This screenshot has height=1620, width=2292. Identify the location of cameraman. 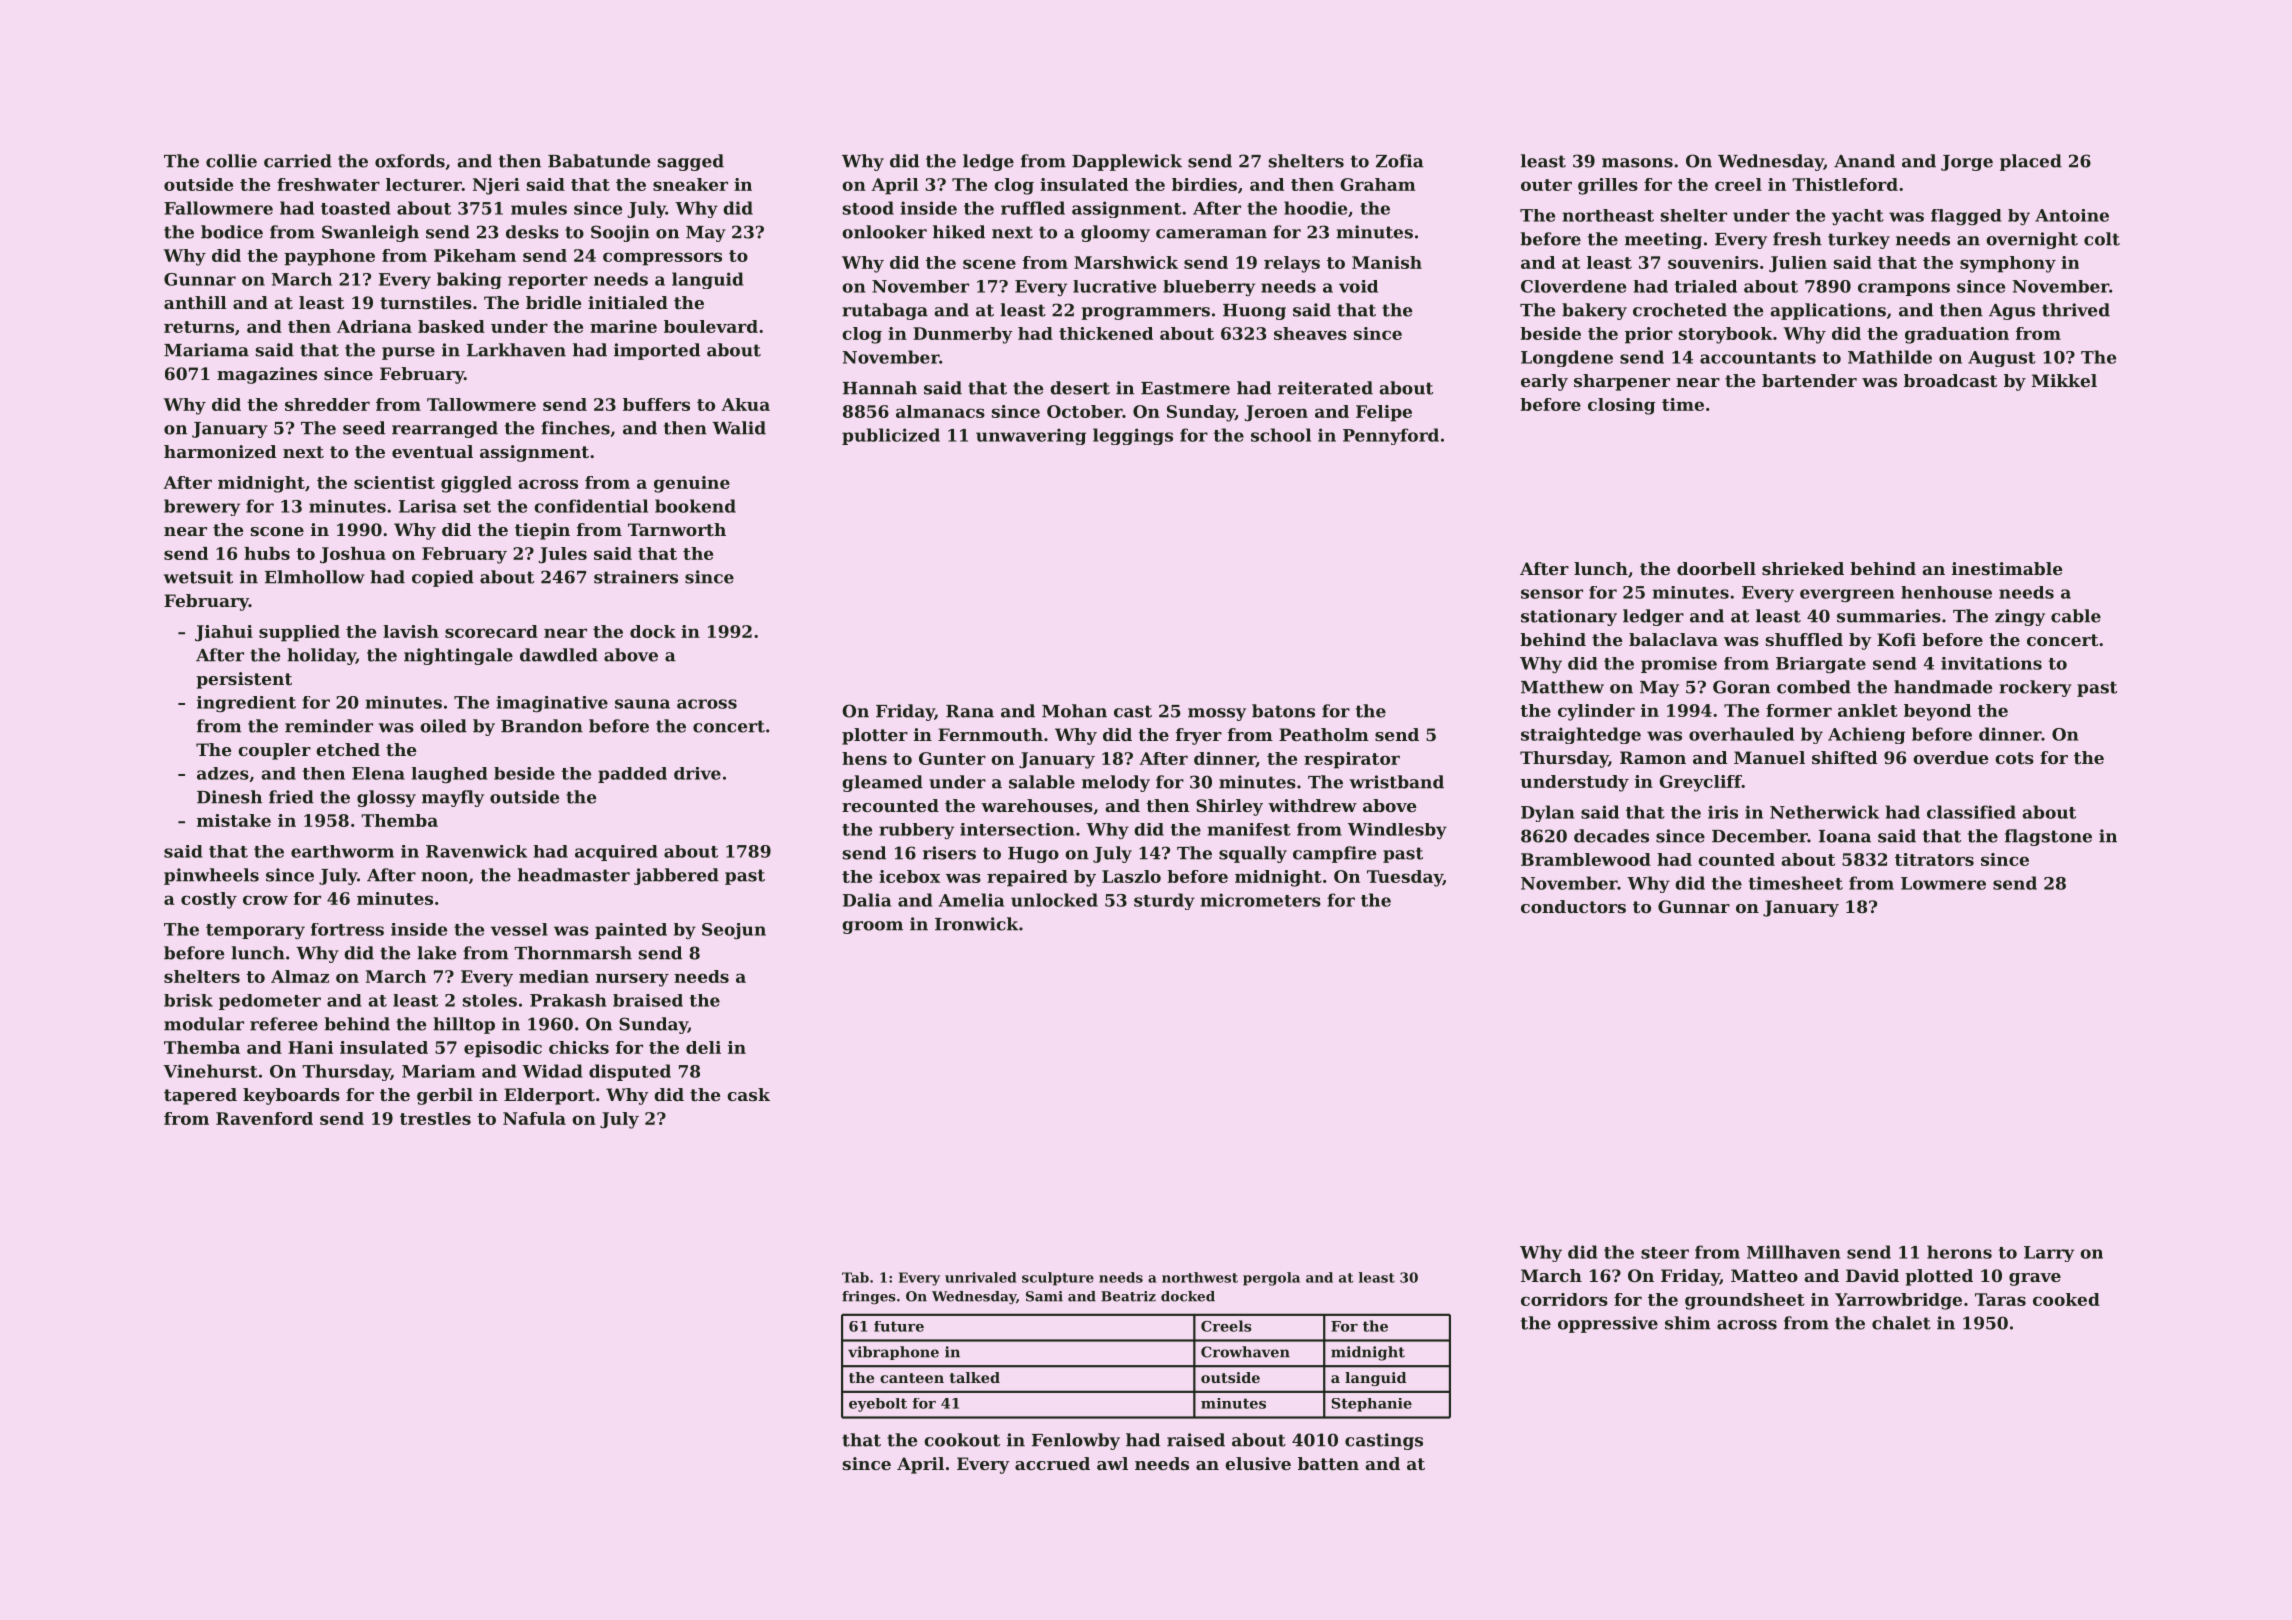
(1211, 234).
